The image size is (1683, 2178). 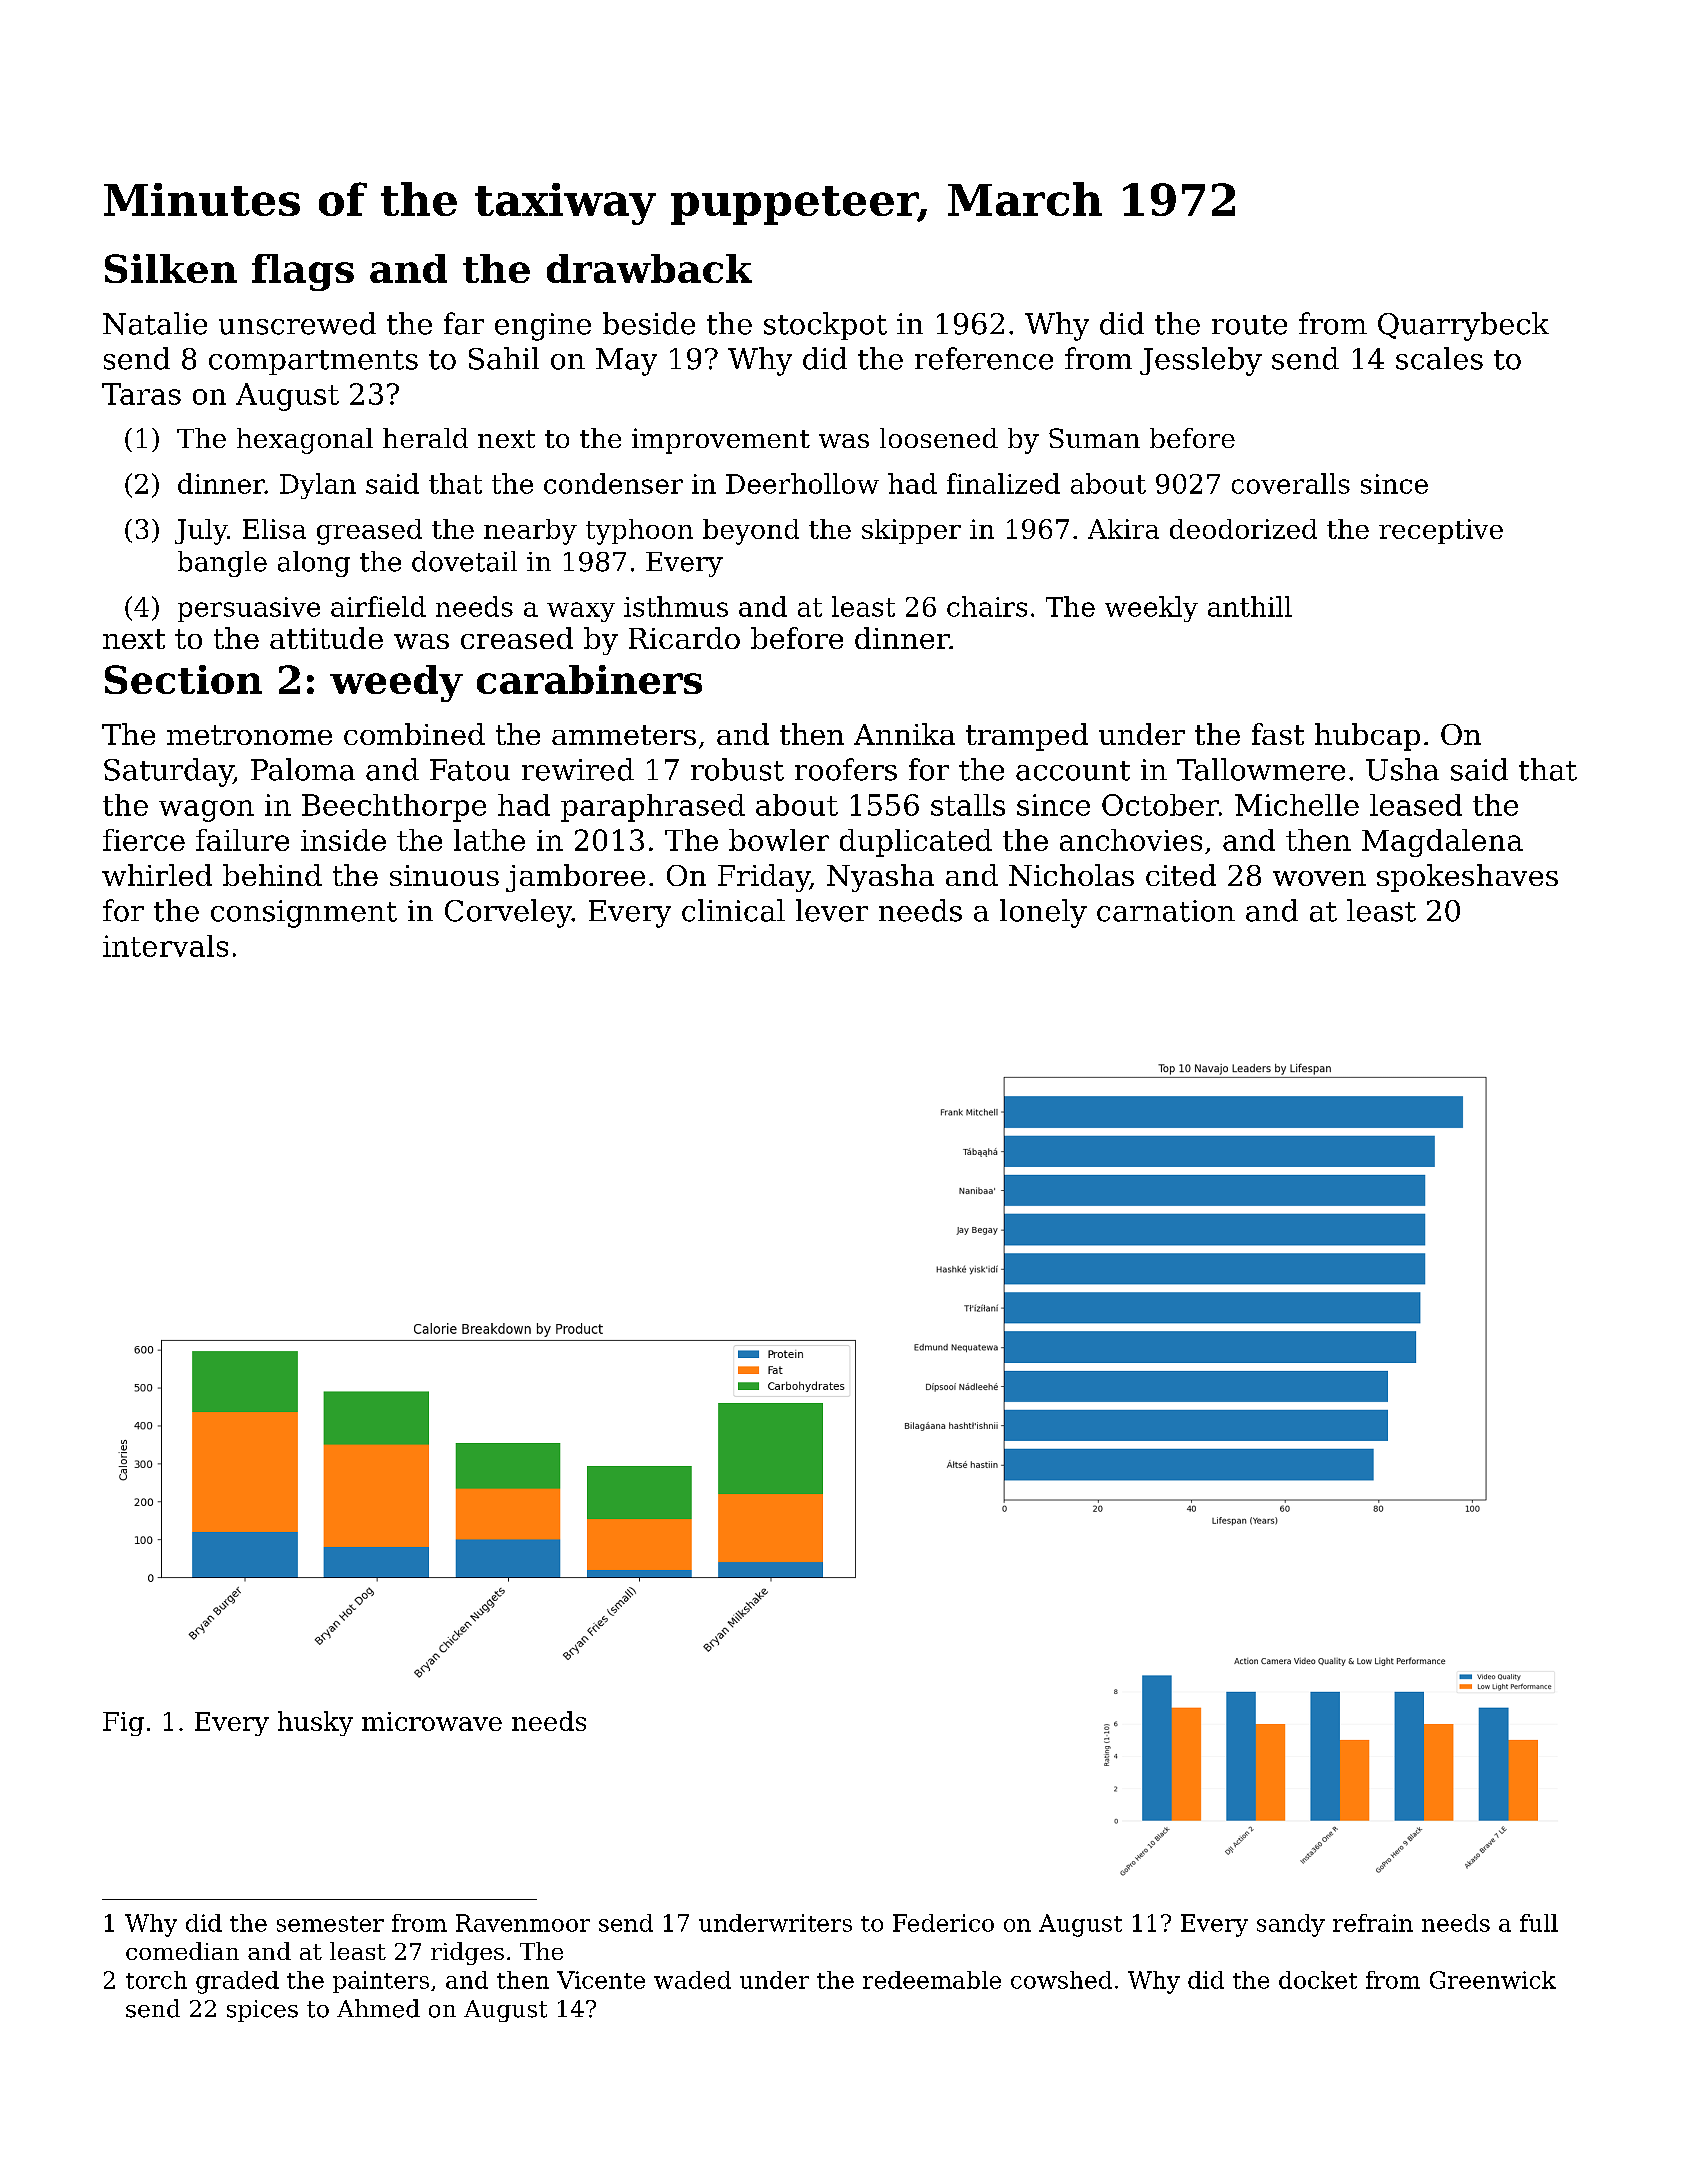 I want to click on carnation, so click(x=1166, y=911).
